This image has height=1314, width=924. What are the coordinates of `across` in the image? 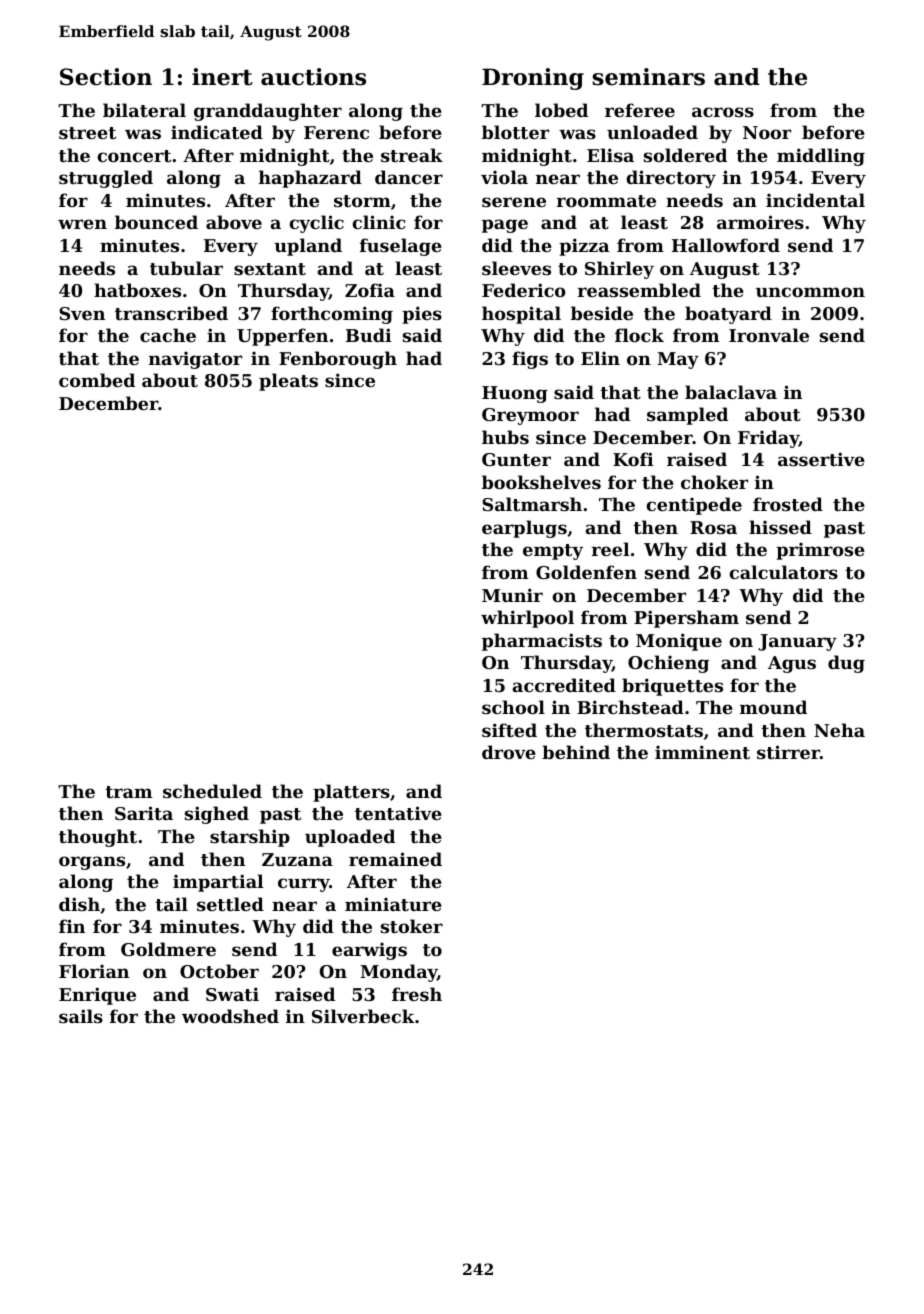 It's located at (723, 112).
